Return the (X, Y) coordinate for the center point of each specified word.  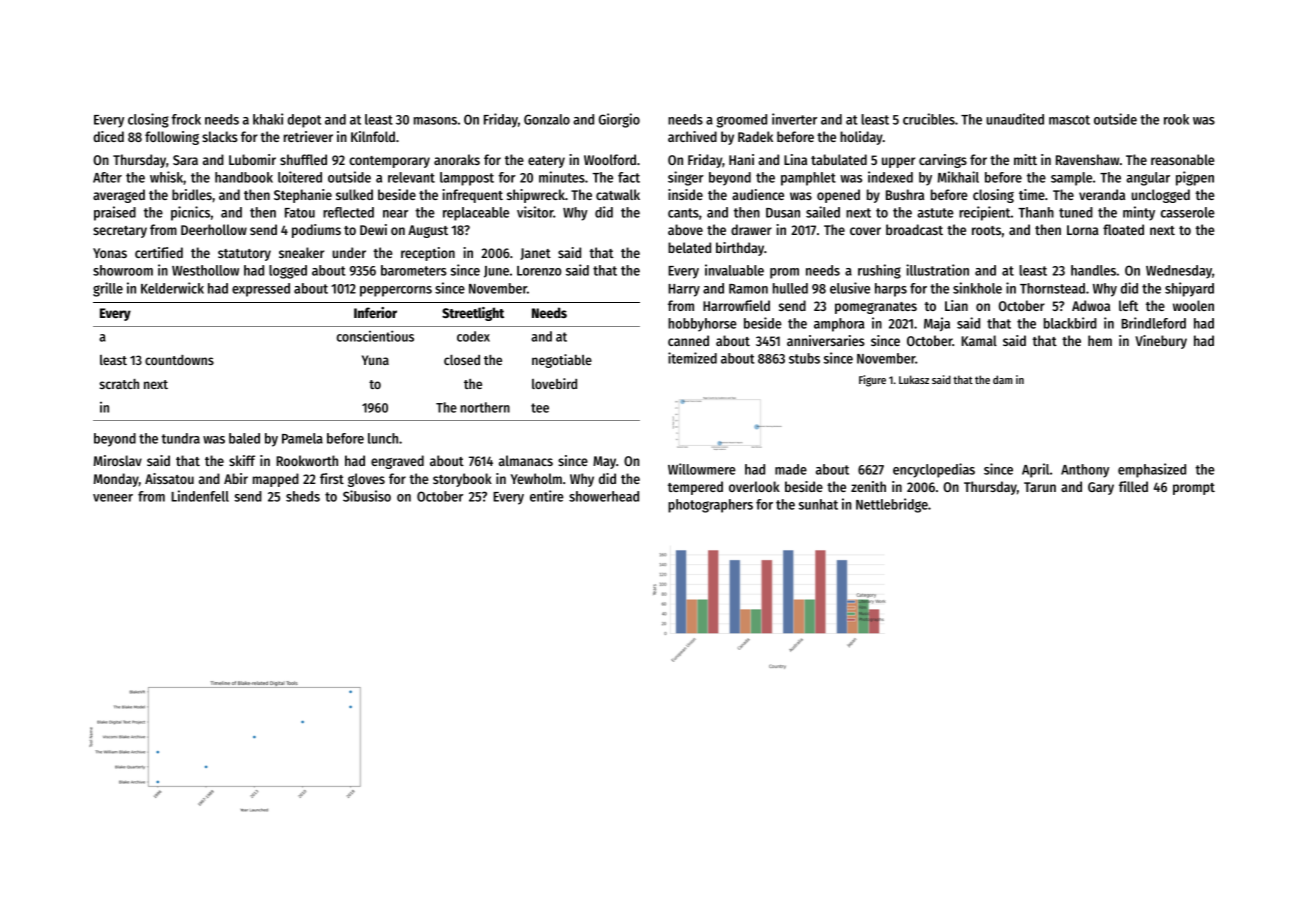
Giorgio (619, 120)
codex (473, 336)
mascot (1069, 120)
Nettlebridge (892, 505)
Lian (956, 305)
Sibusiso (367, 496)
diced (108, 136)
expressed (261, 290)
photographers (710, 506)
